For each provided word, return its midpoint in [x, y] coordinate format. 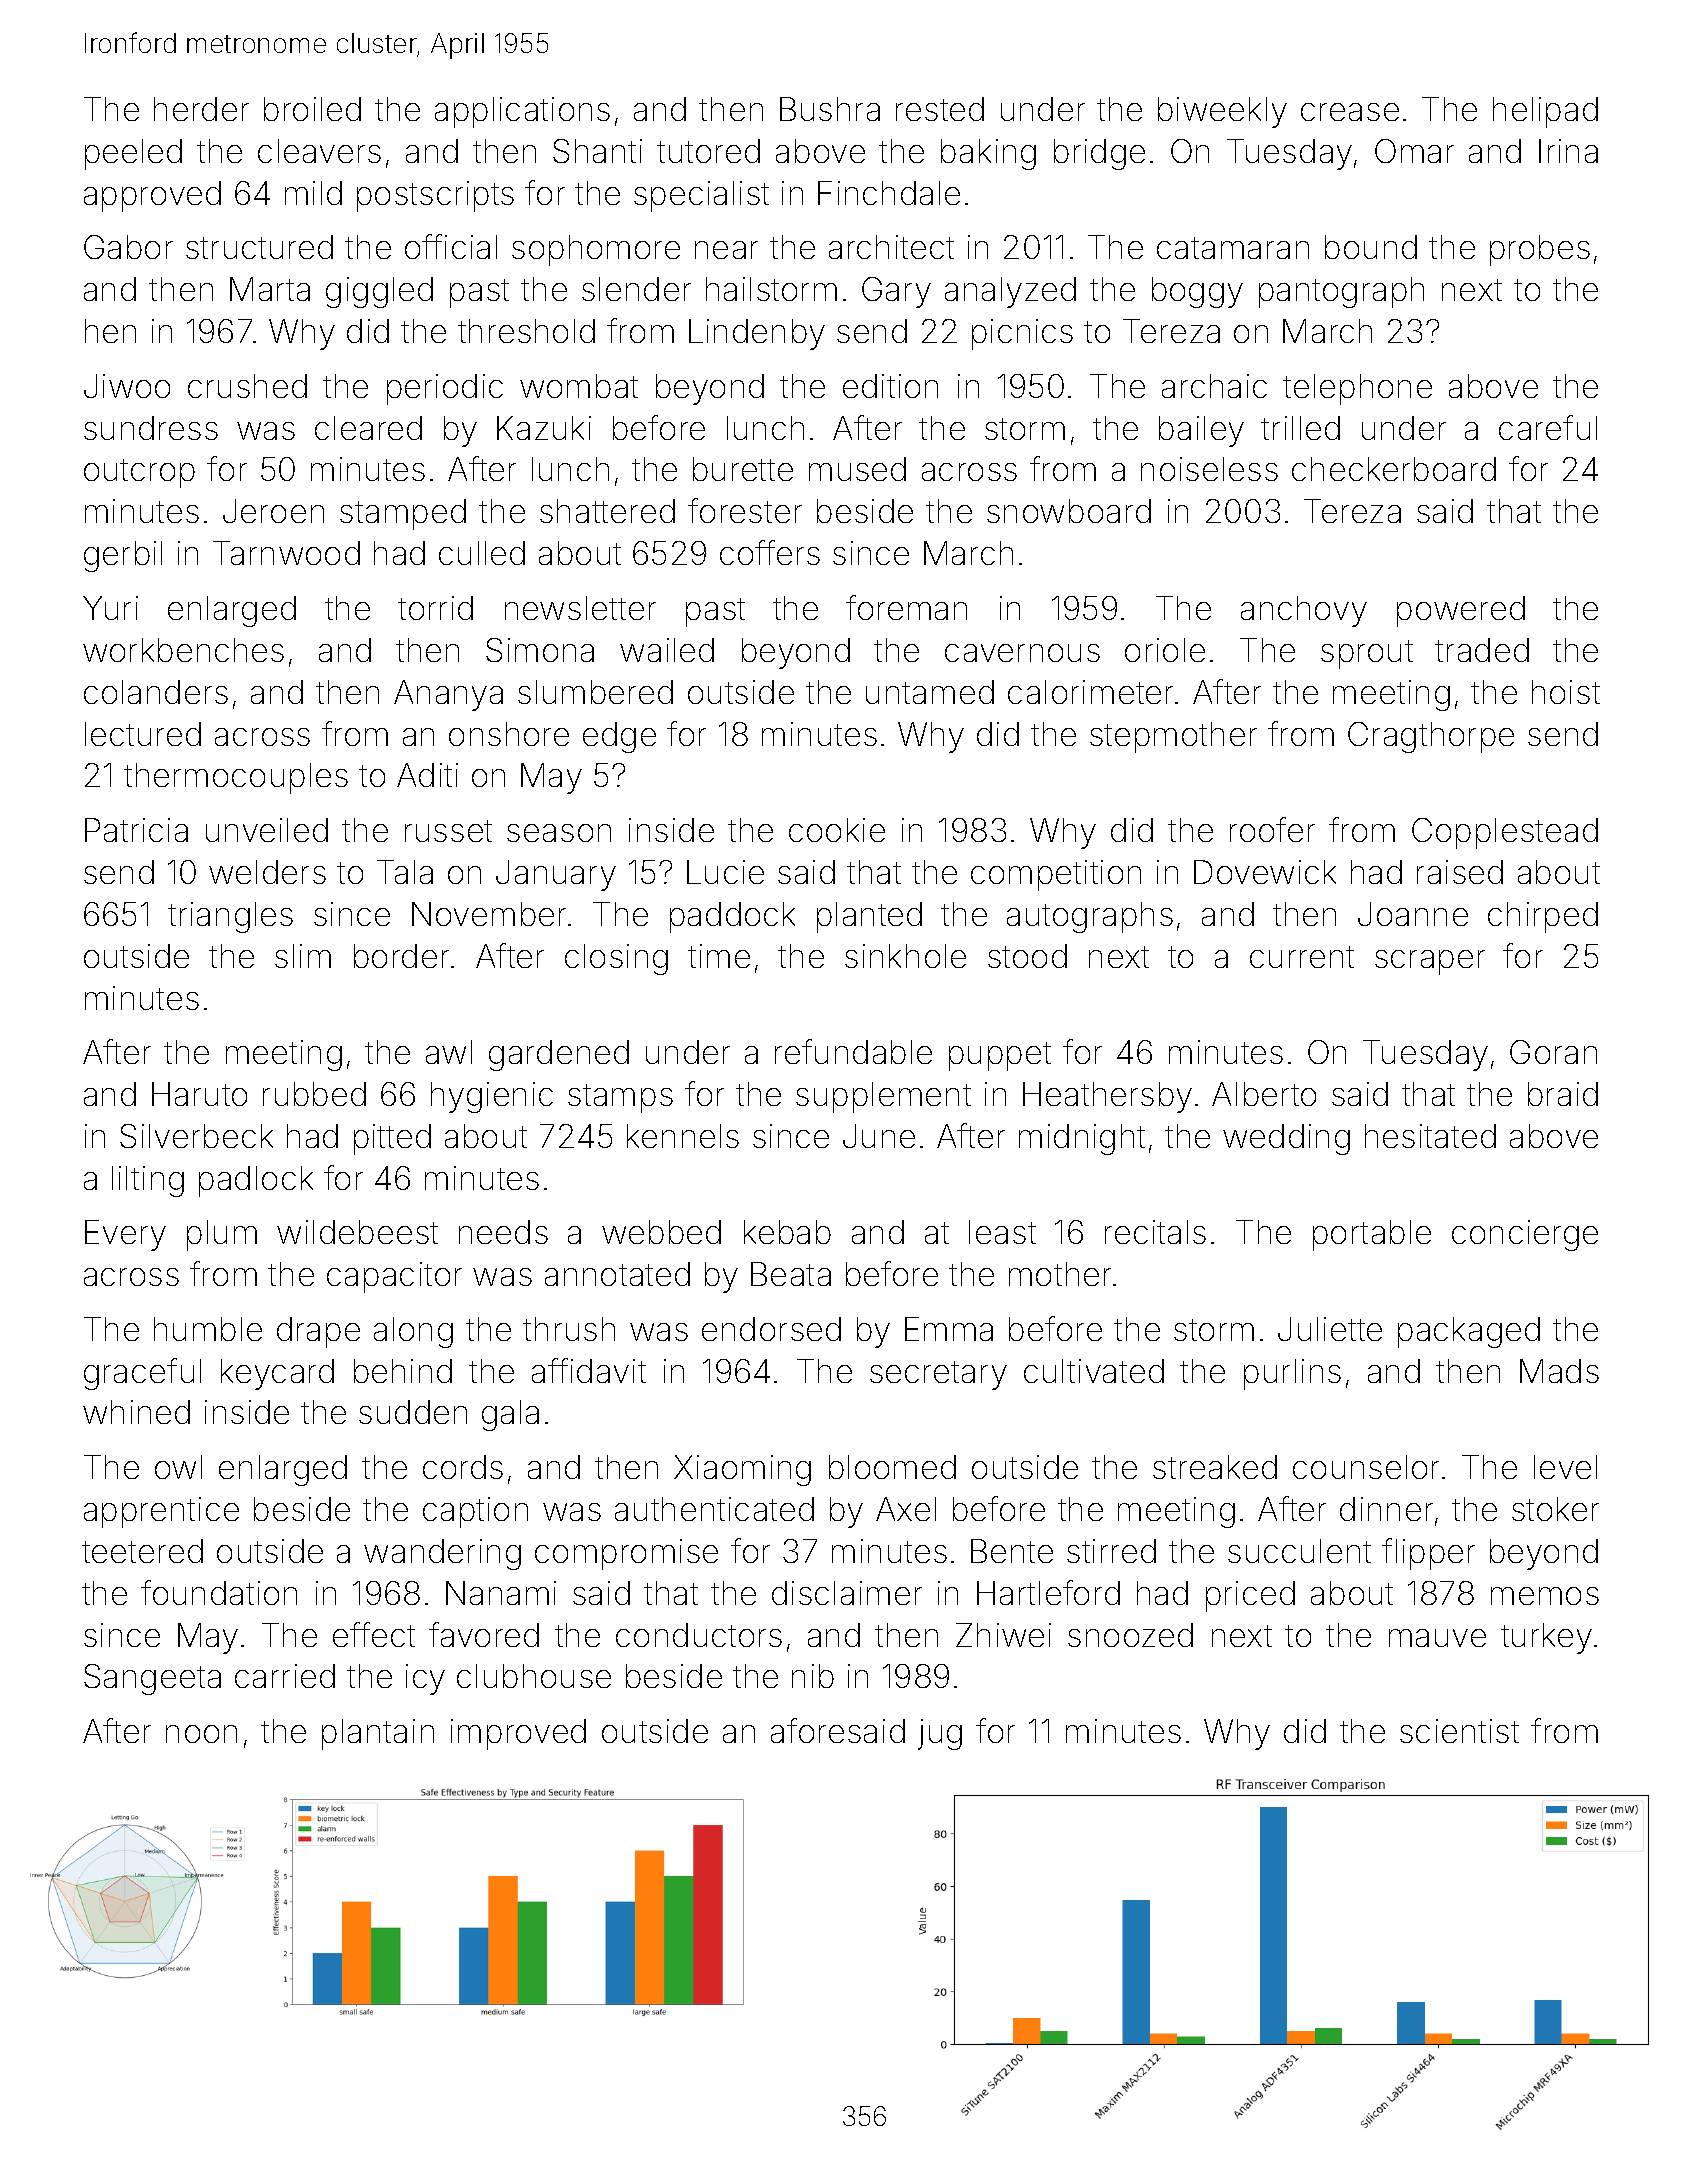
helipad [1545, 112]
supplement [883, 1097]
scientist [1459, 1731]
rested [940, 109]
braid [1563, 1094]
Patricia [136, 830]
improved [518, 1734]
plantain [378, 1734]
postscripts [435, 196]
